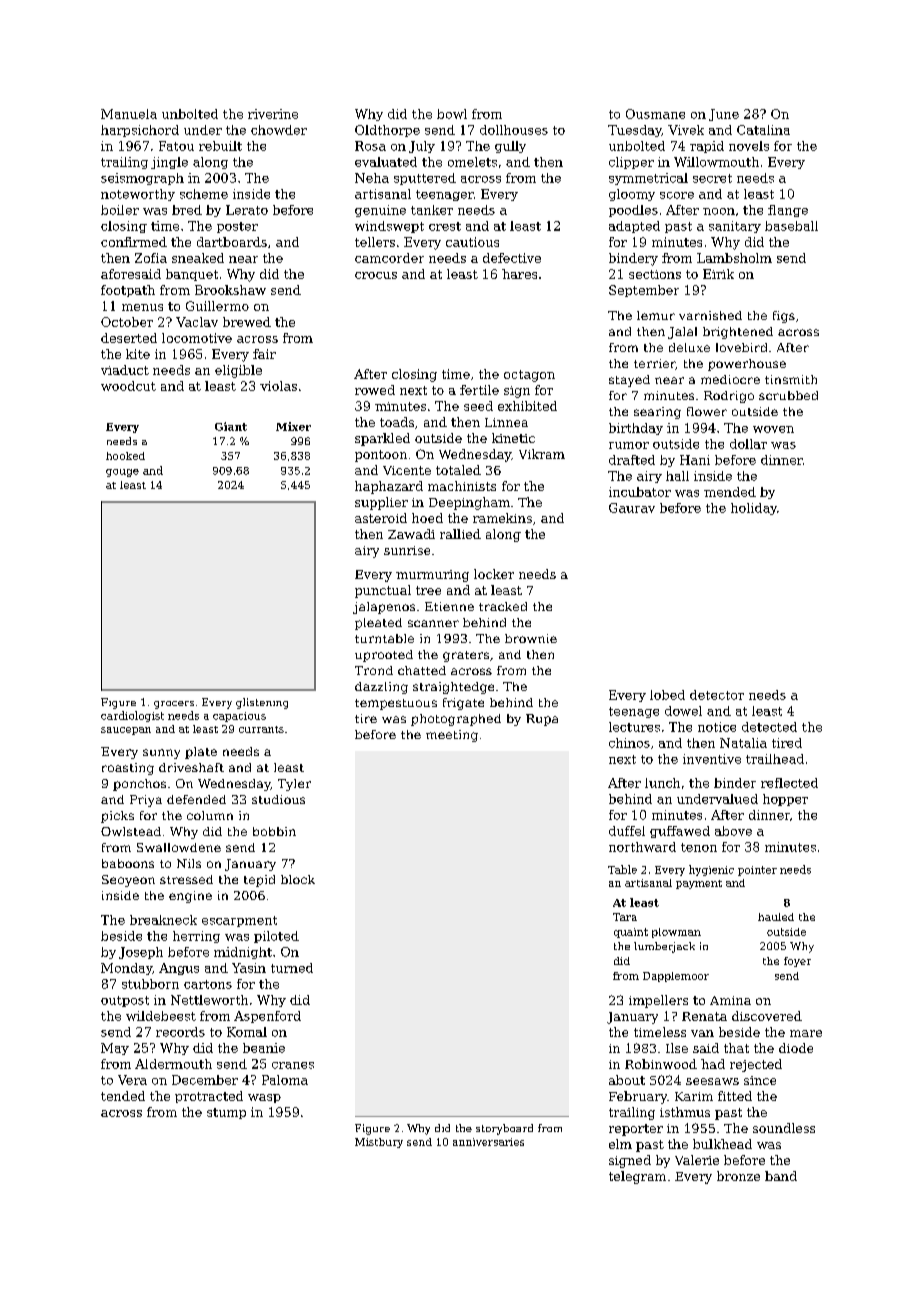 This screenshot has height=1308, width=924. What do you see at coordinates (226, 1113) in the screenshot?
I see `stump` at bounding box center [226, 1113].
